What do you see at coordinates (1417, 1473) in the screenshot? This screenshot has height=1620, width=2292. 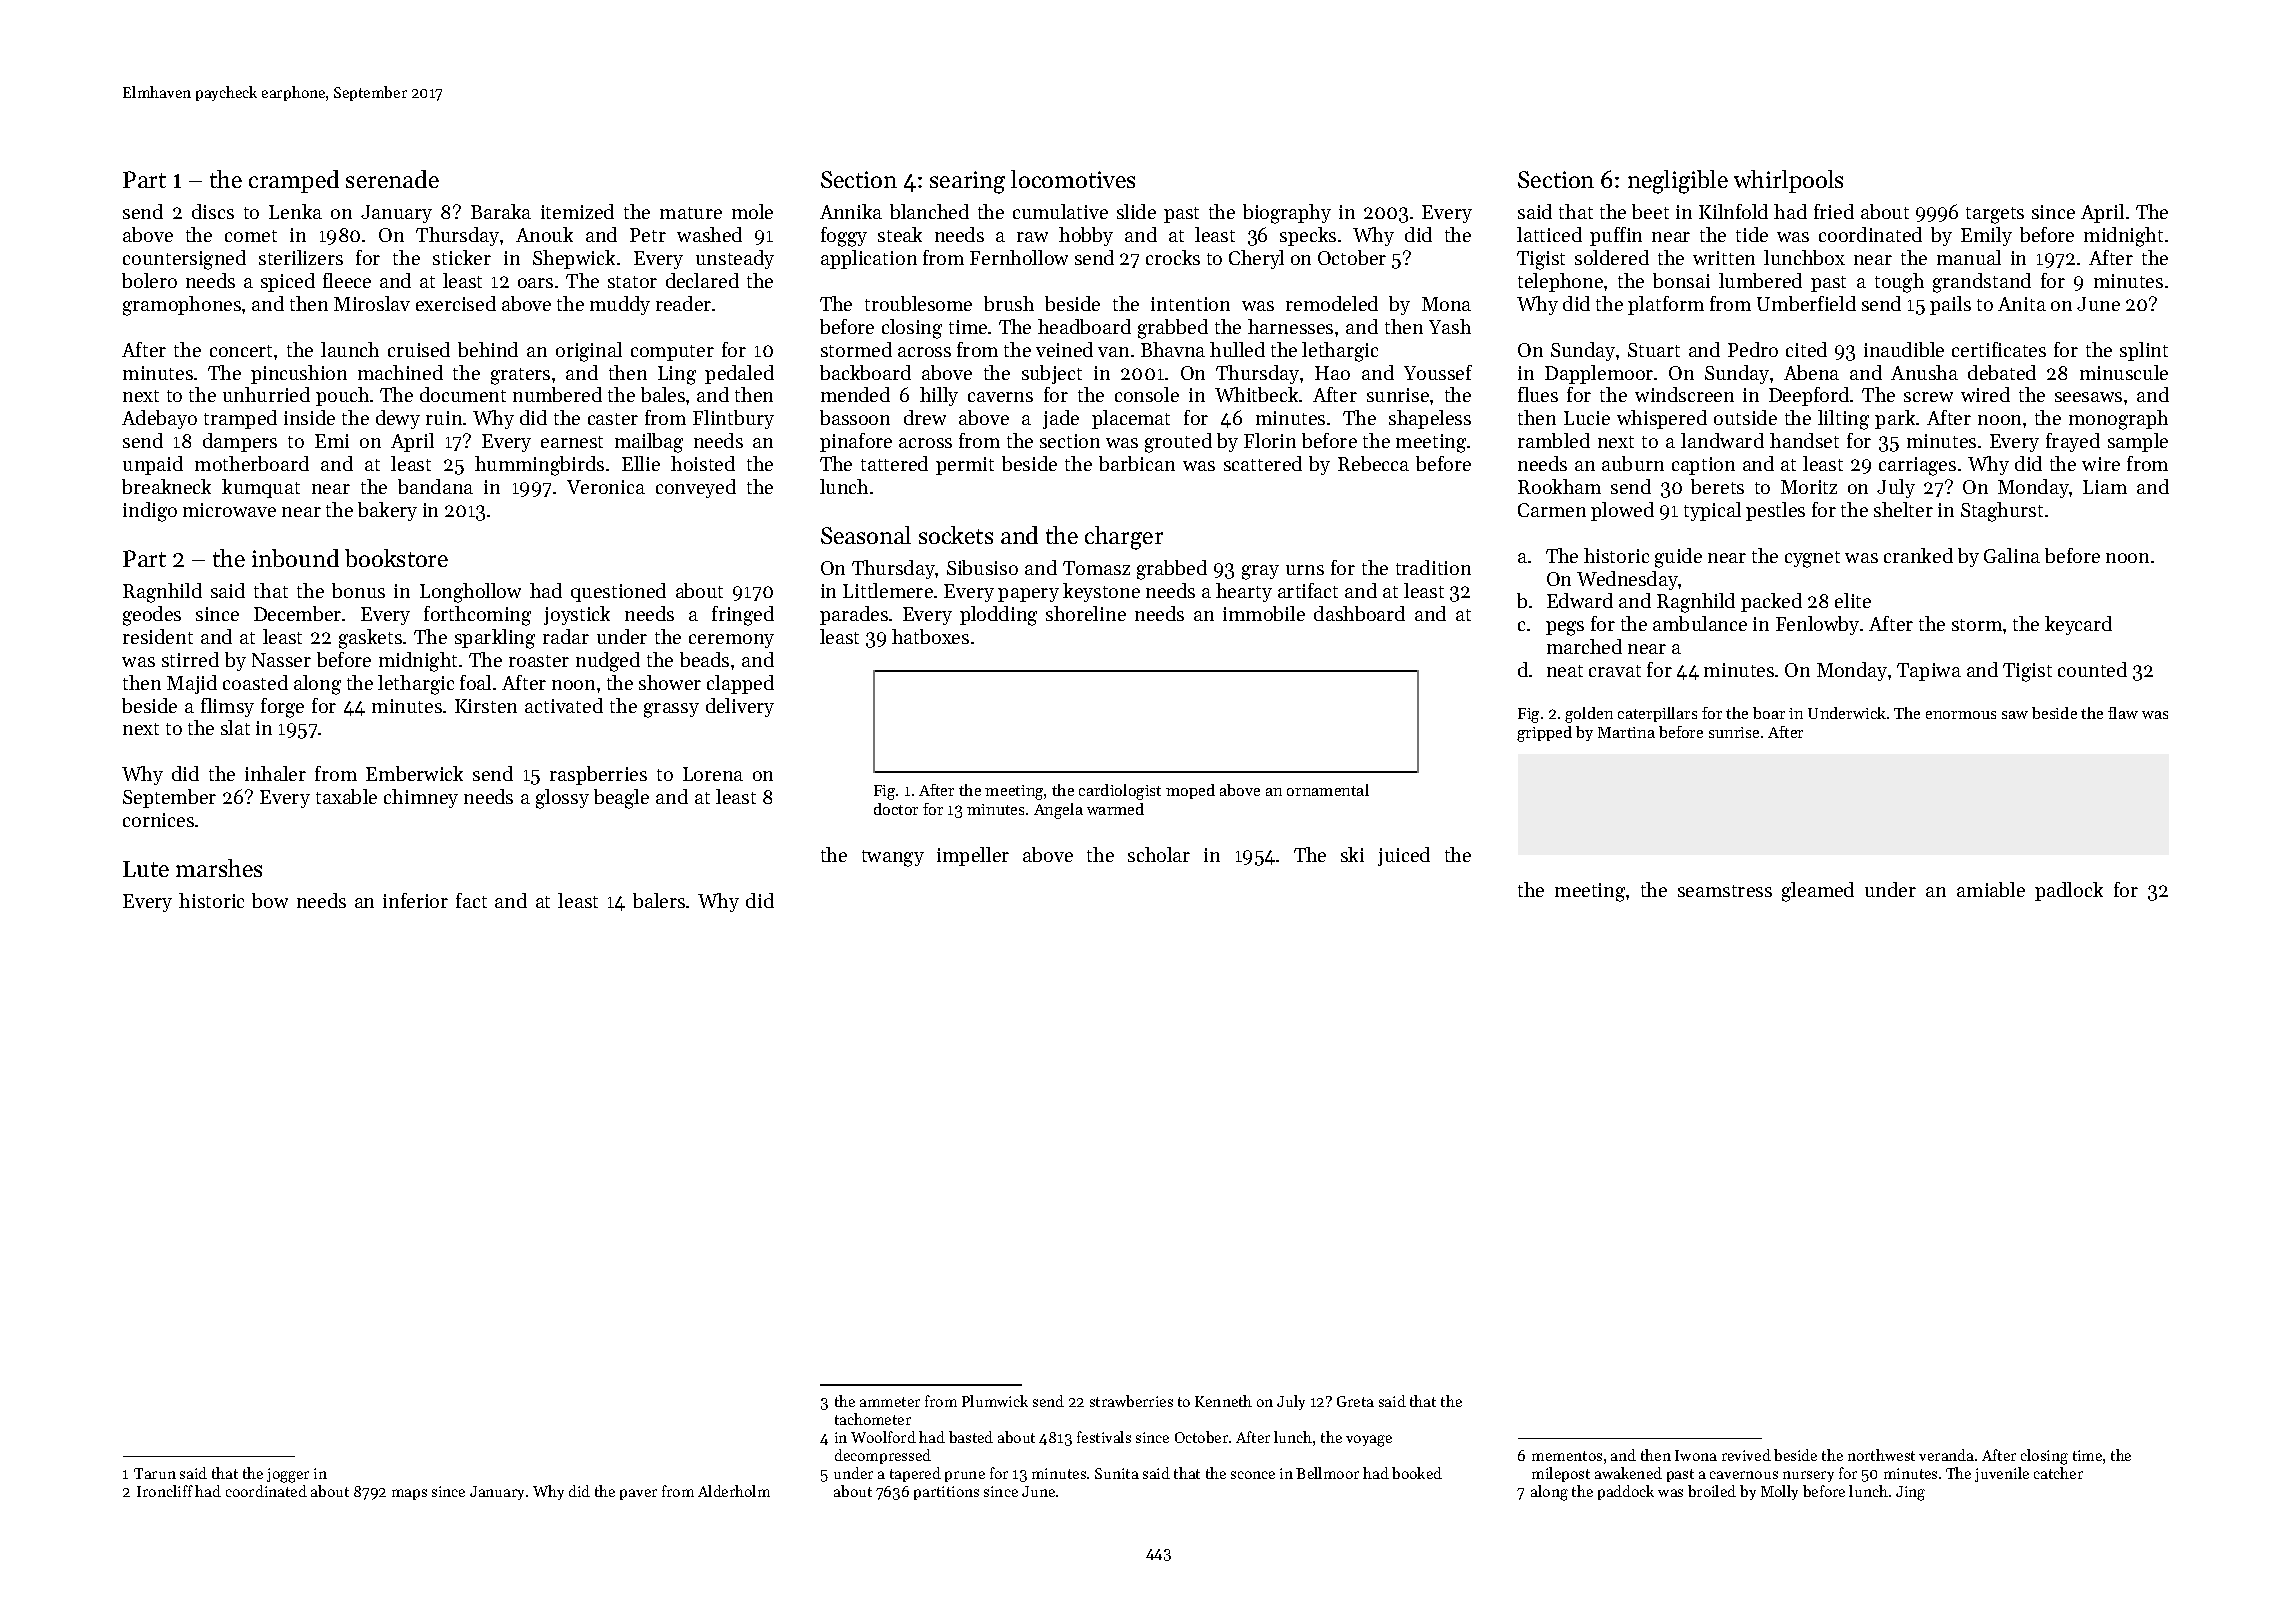 I see `booked` at bounding box center [1417, 1473].
